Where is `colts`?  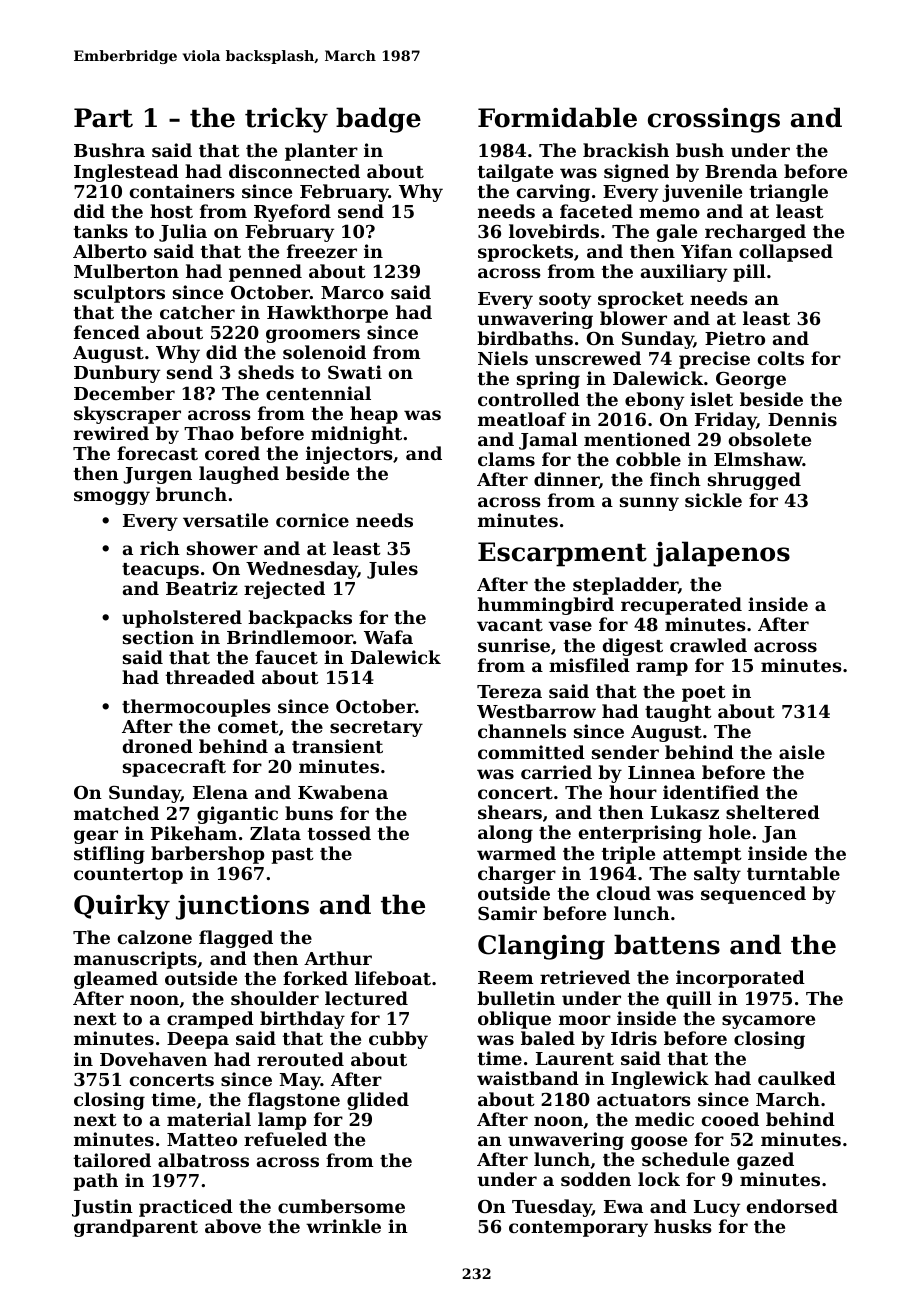
colts is located at coordinates (781, 358).
